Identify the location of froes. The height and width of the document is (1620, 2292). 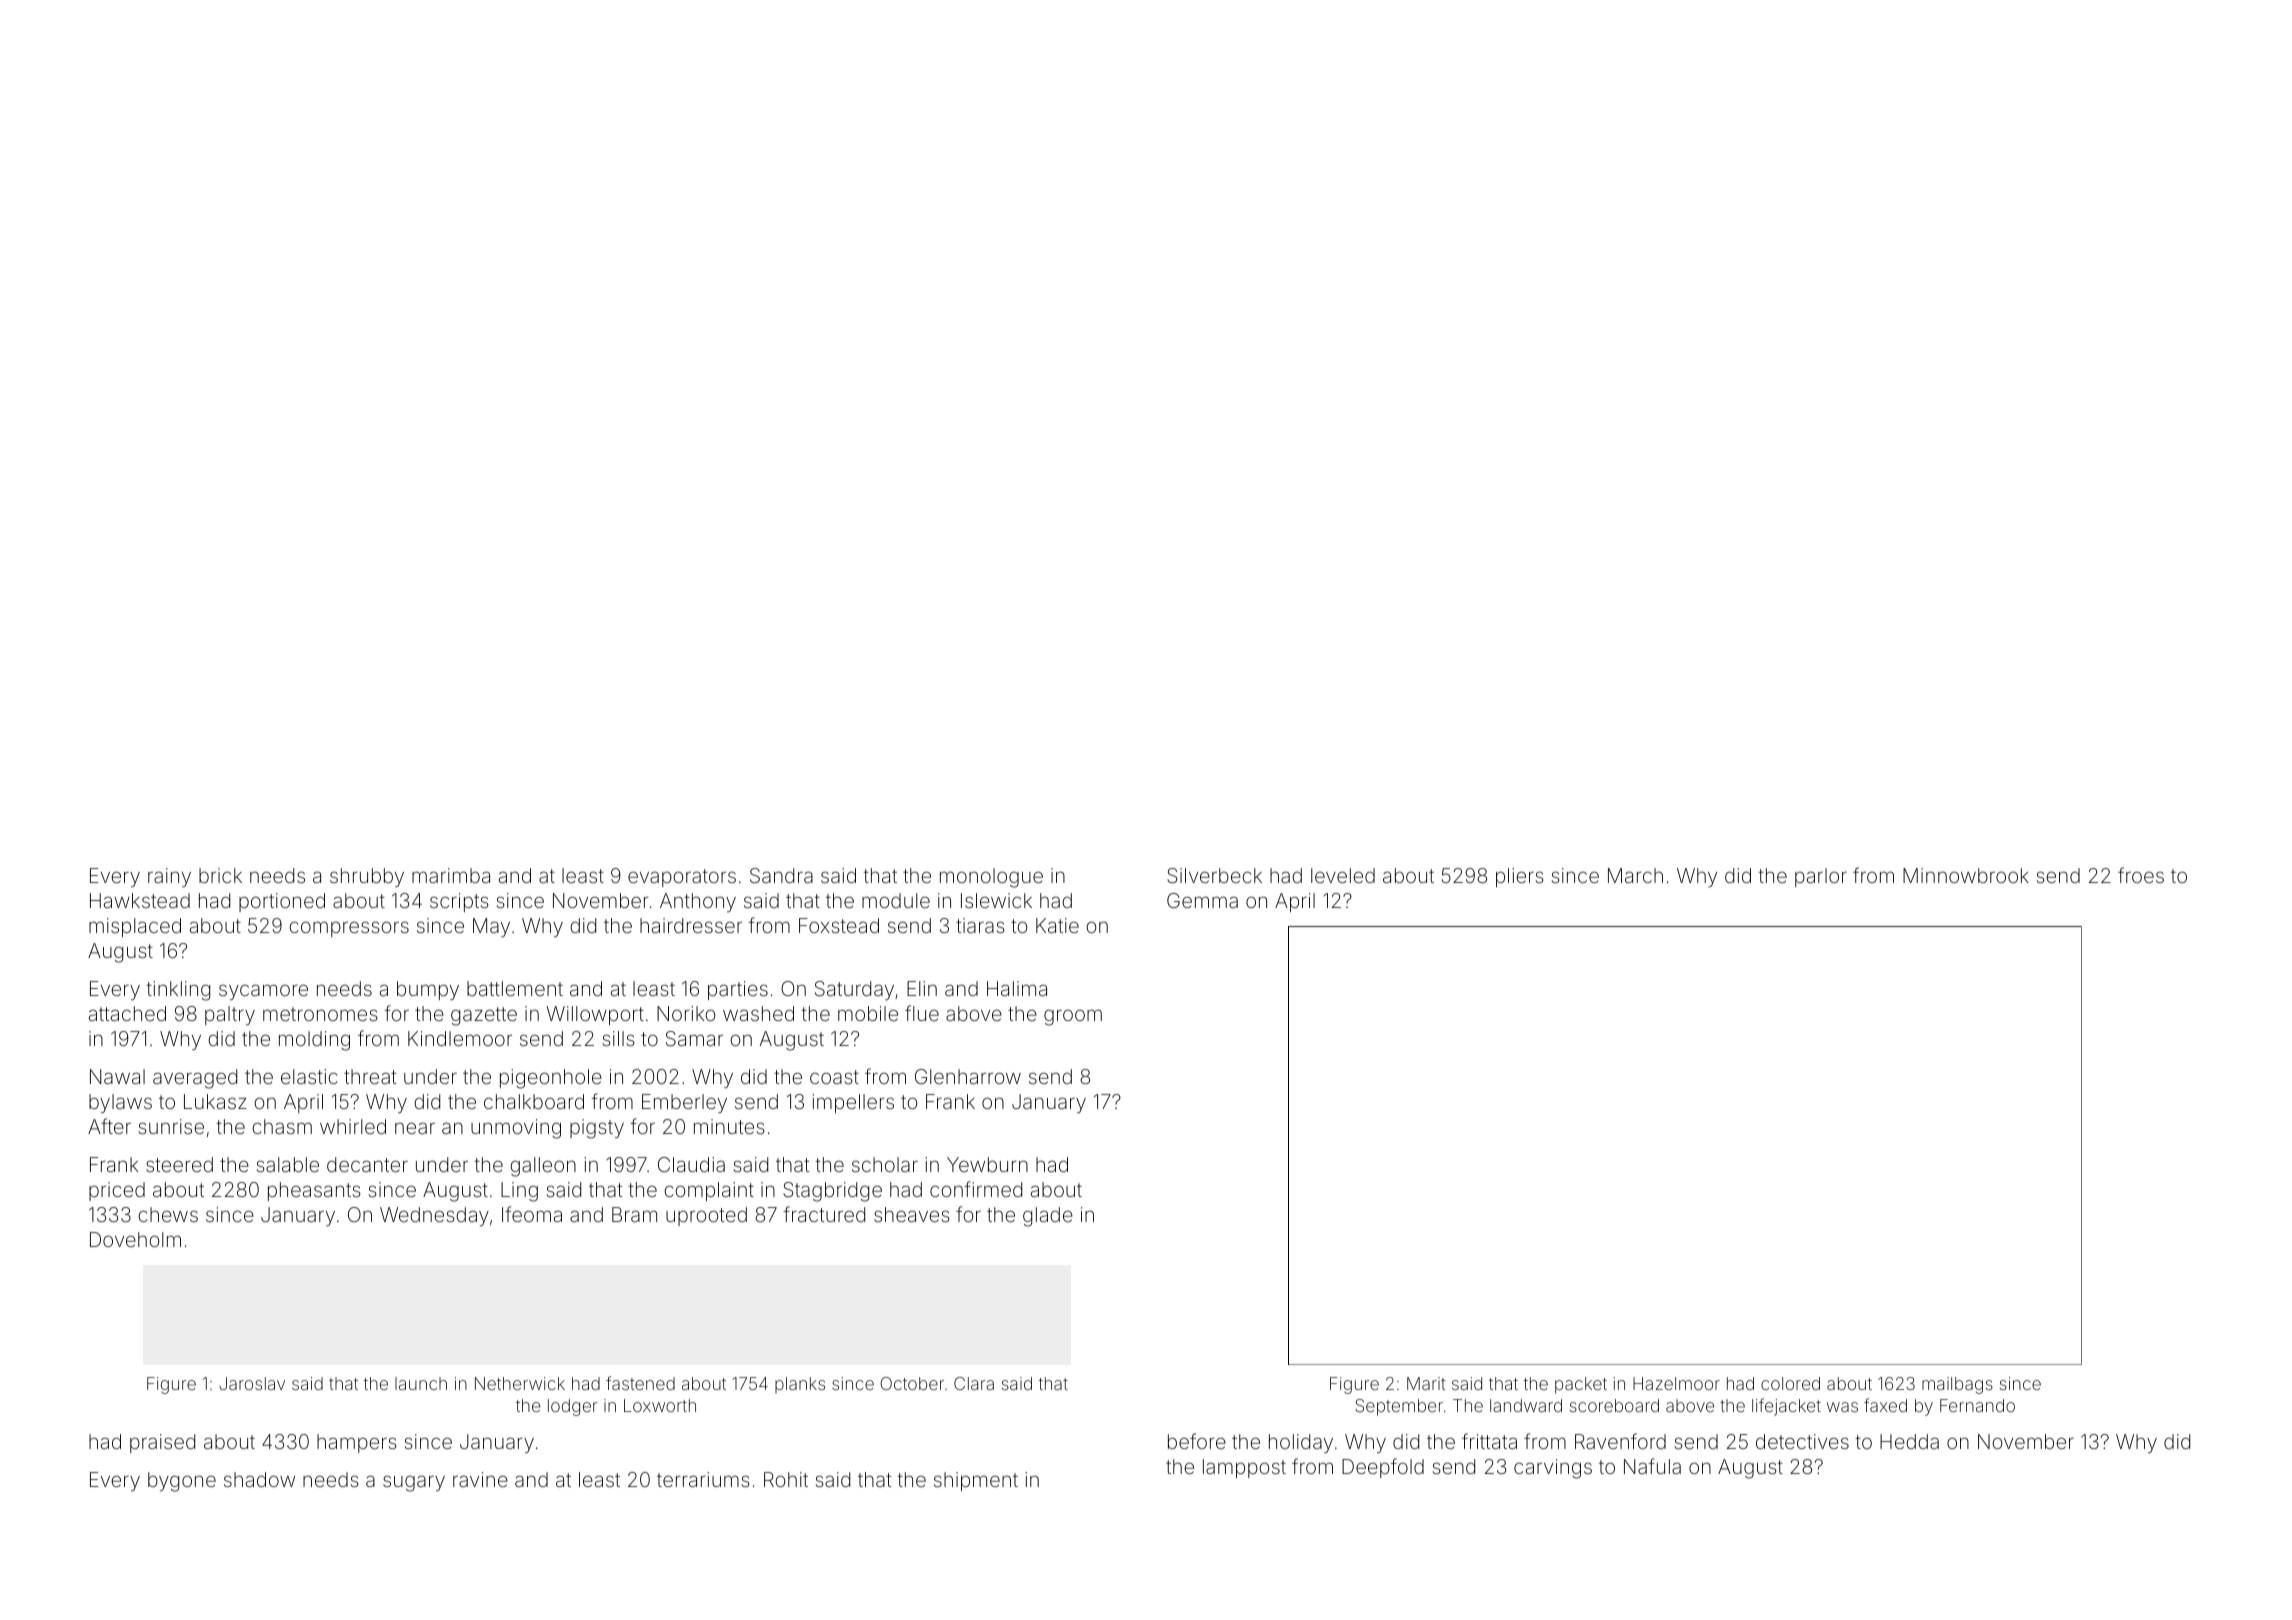
(2141, 875).
